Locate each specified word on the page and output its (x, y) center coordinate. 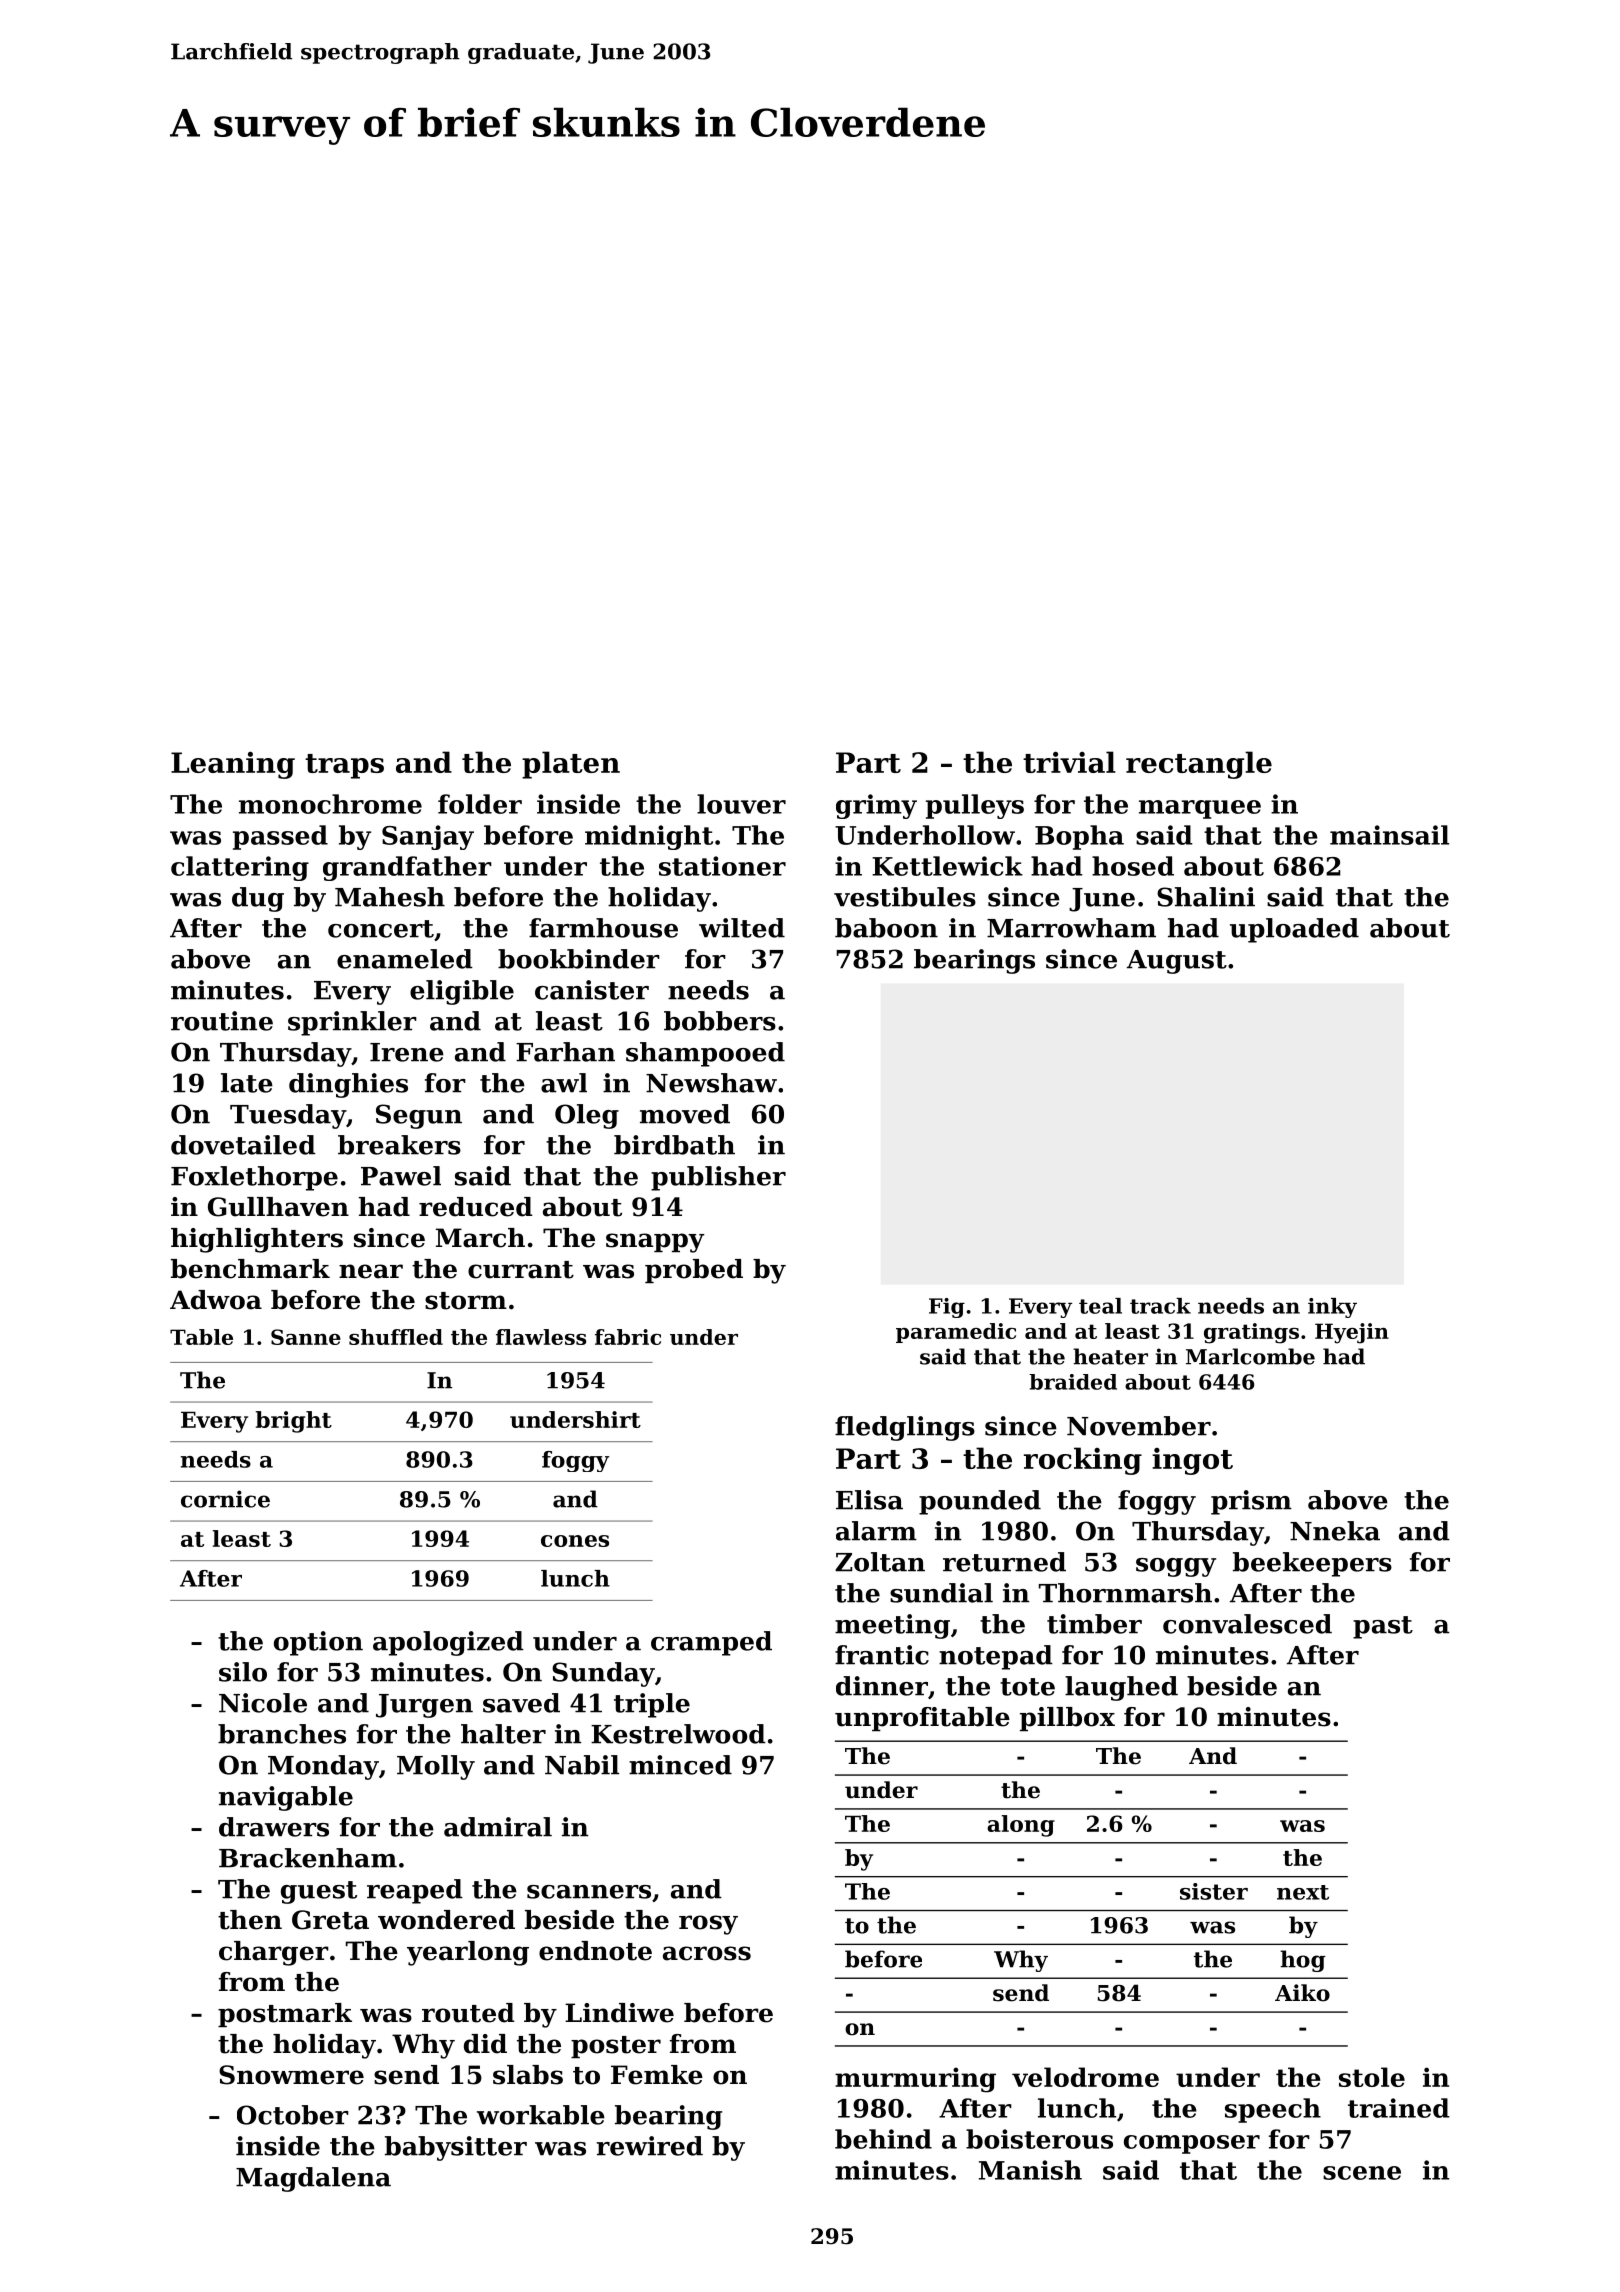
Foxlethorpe (254, 1178)
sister (1214, 1891)
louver (741, 804)
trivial (1069, 762)
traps (344, 766)
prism (1251, 1502)
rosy (708, 1925)
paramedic (956, 1333)
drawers (274, 1827)
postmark (285, 2015)
